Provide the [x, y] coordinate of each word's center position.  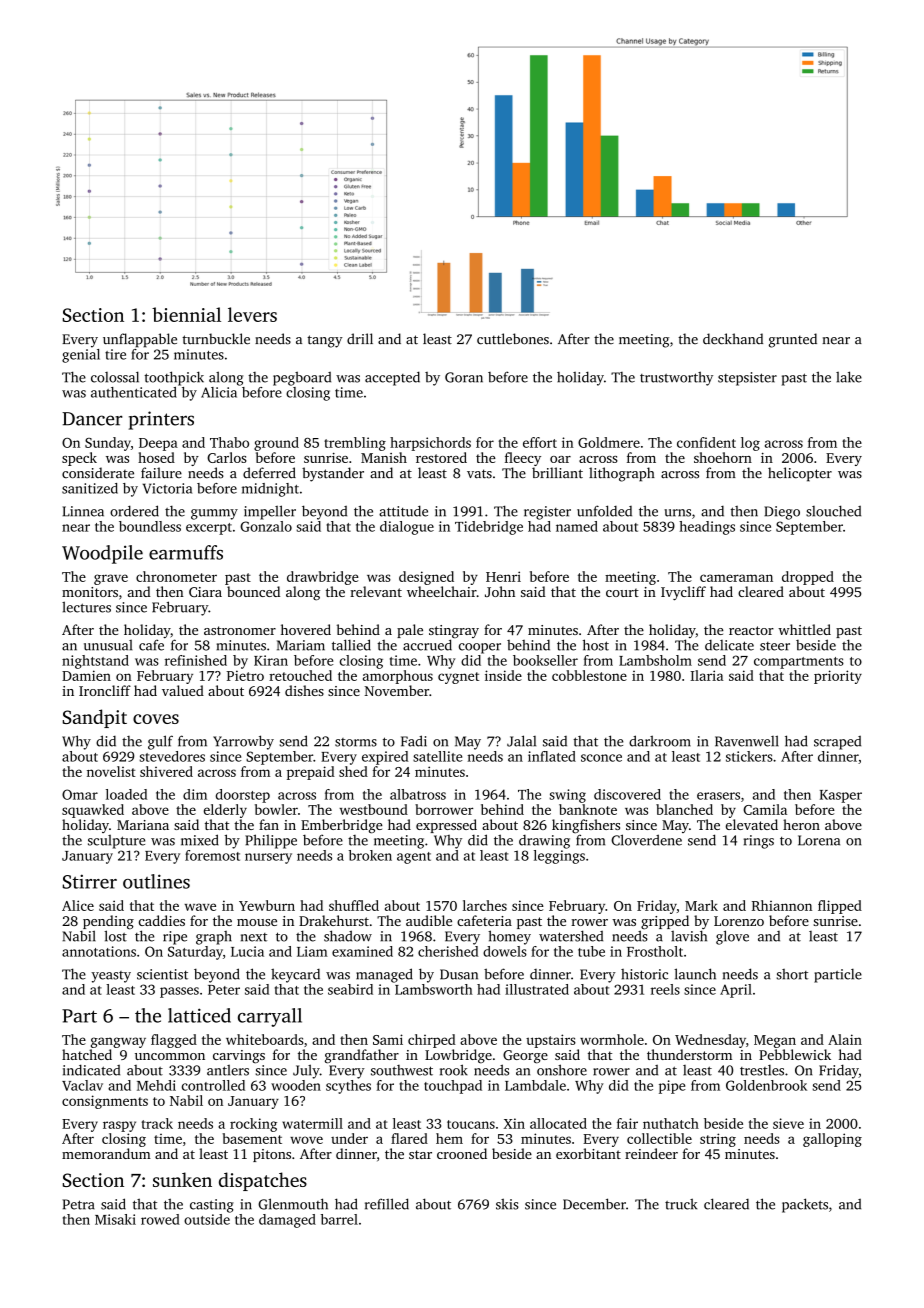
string [718, 1140]
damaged [287, 1221]
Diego [782, 513]
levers [252, 314]
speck [79, 459]
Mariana [143, 825]
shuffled [354, 905]
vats [479, 474]
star [420, 1154]
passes [179, 992]
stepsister [747, 379]
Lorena [819, 840]
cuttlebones [513, 339]
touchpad [453, 1087]
